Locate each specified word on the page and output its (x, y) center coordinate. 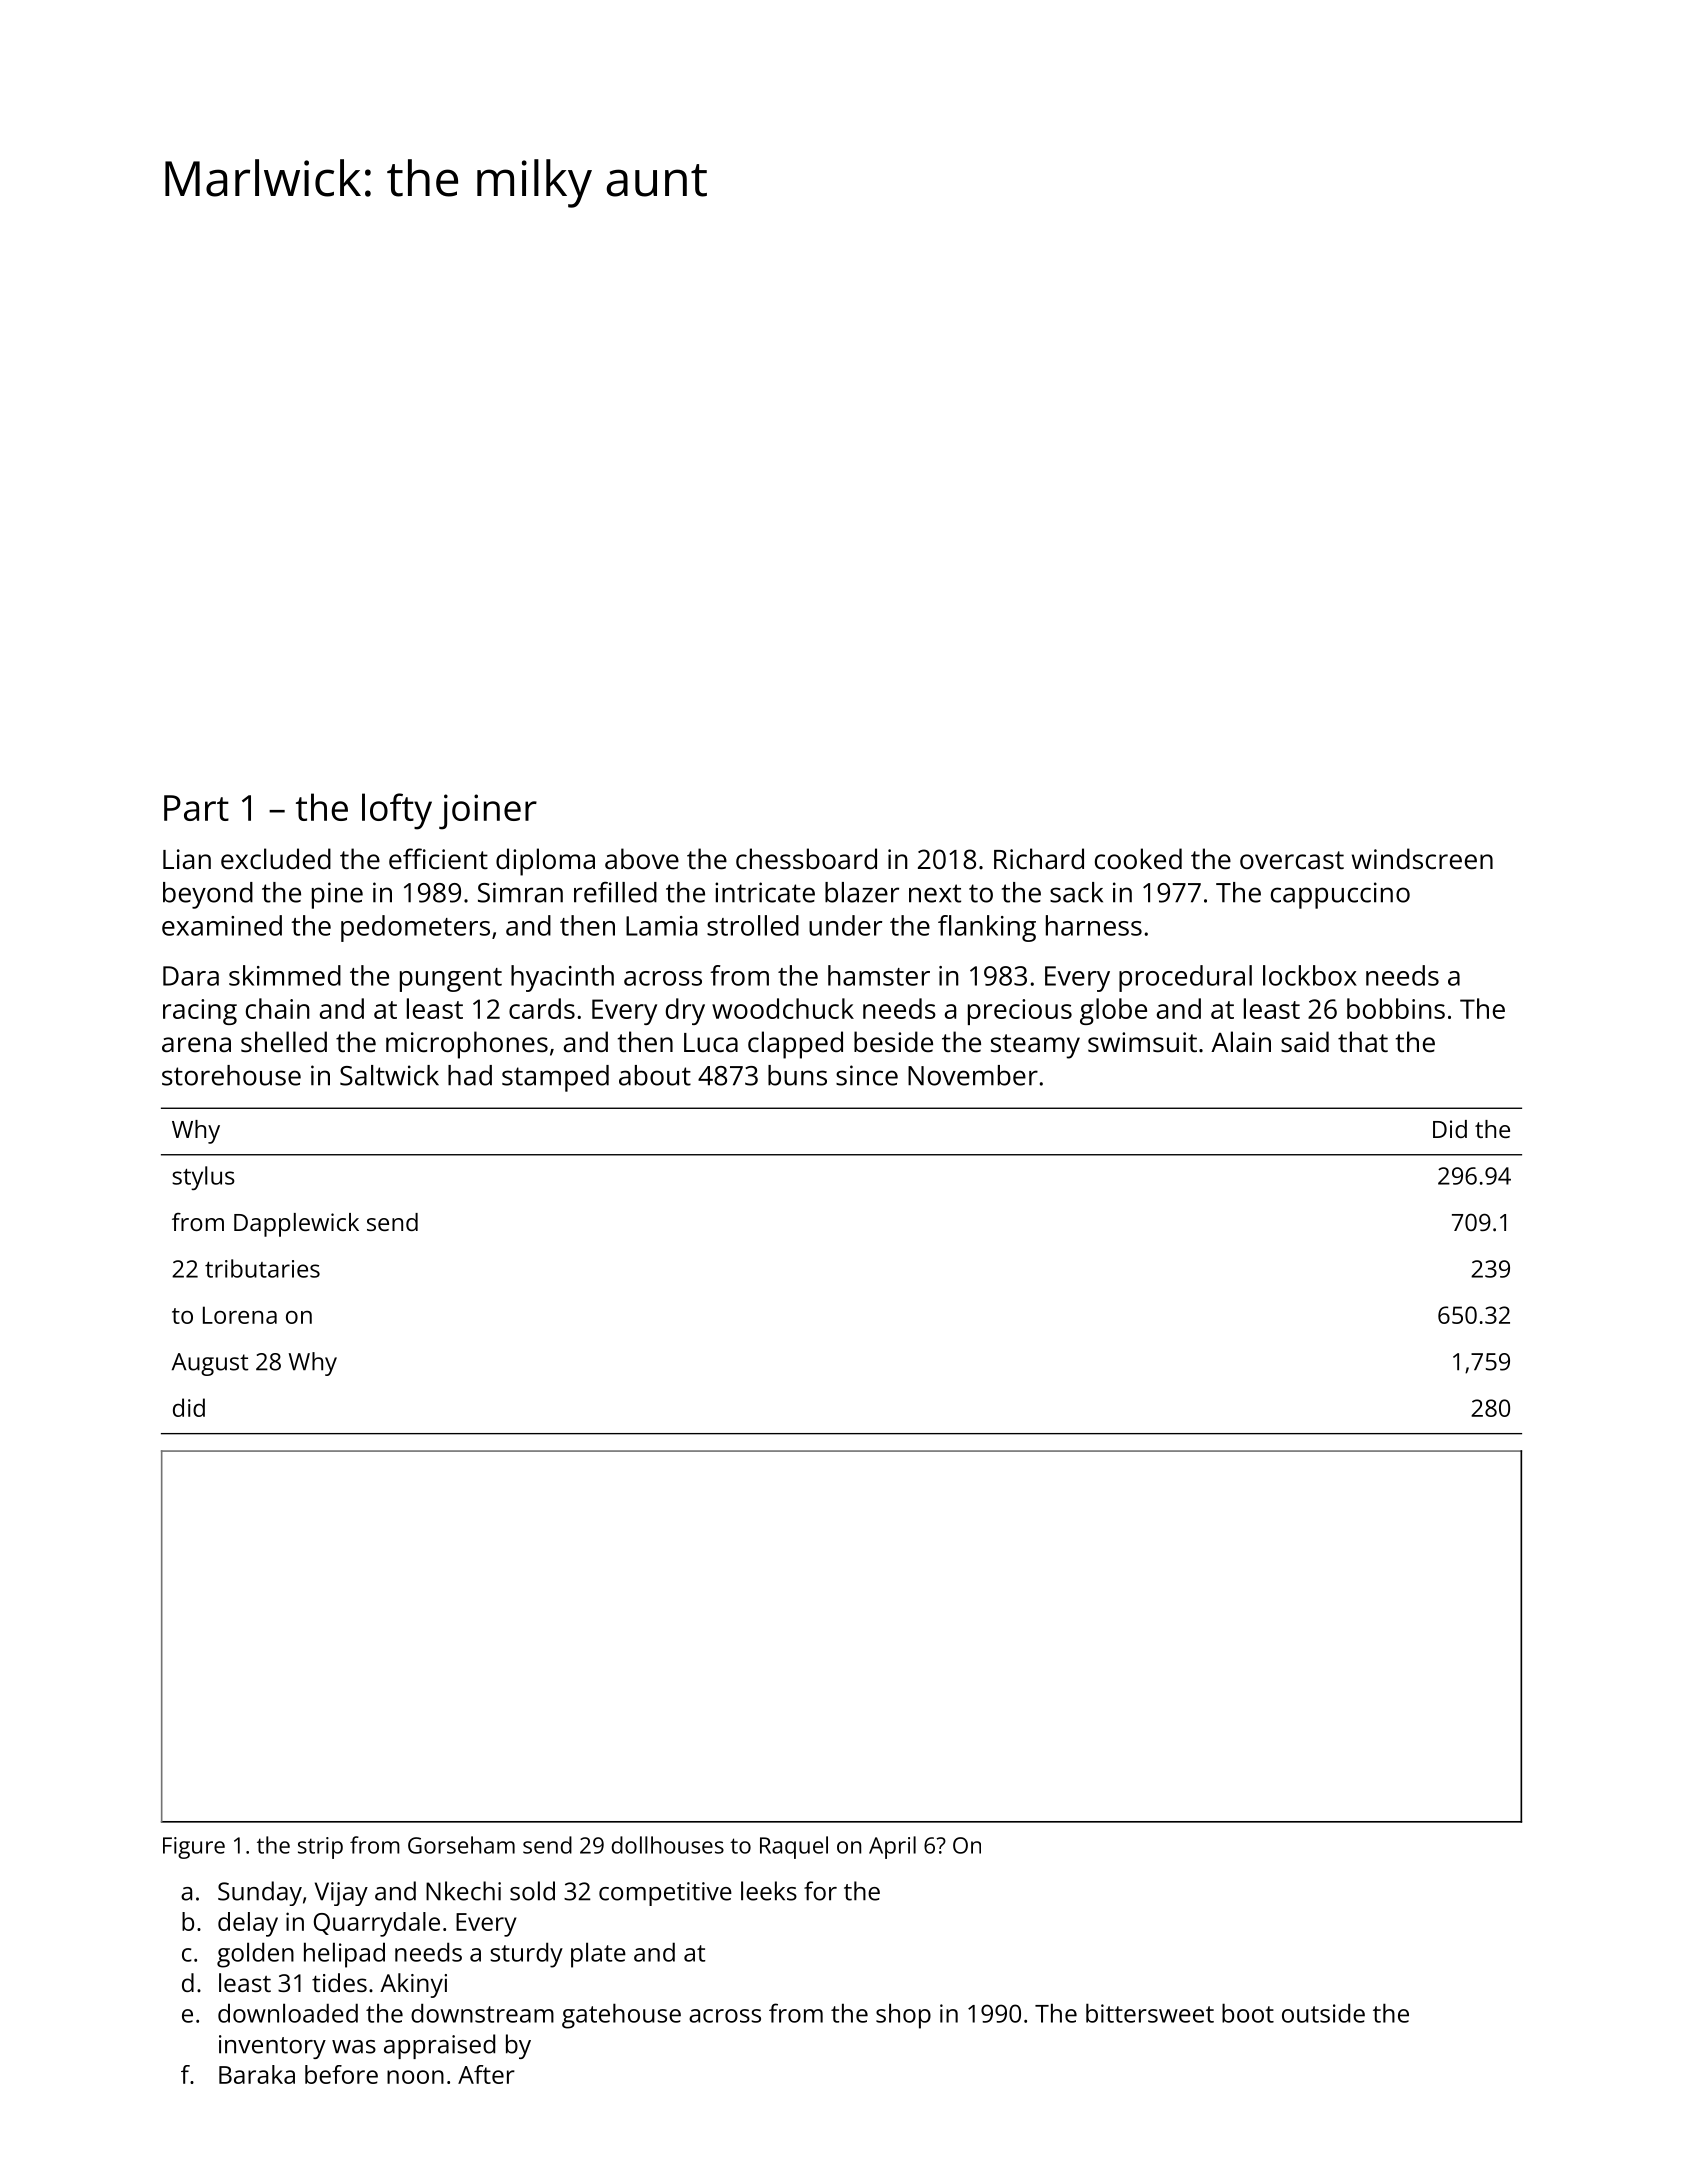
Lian (187, 859)
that (1363, 1041)
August (210, 1364)
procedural (1185, 978)
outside (1323, 2013)
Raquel (794, 1847)
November (973, 1075)
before (341, 2074)
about (655, 1075)
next (935, 893)
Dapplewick (296, 1225)
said (1305, 1041)
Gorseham (461, 1845)
